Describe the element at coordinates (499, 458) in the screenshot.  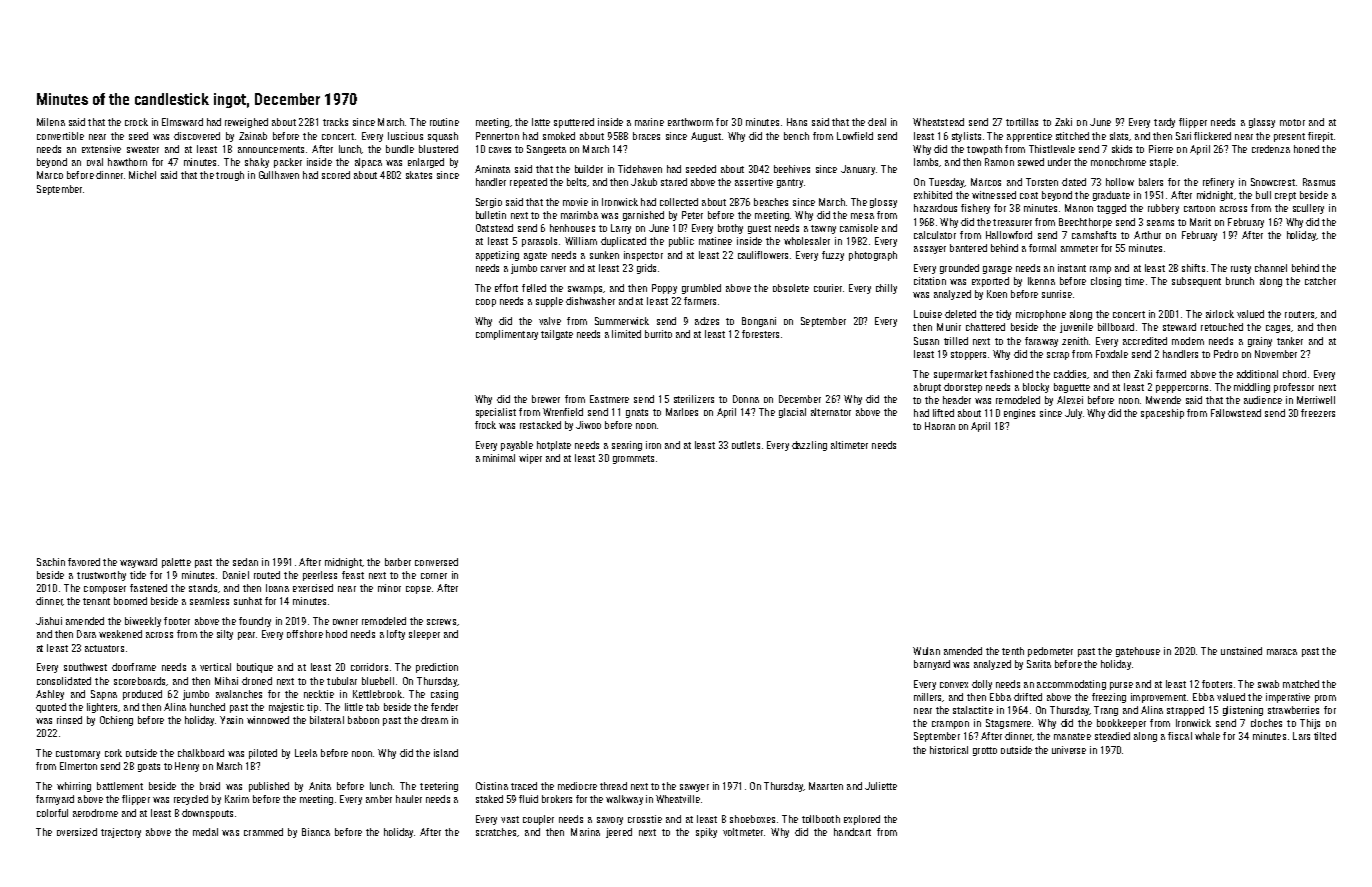
I see `minimal` at that location.
